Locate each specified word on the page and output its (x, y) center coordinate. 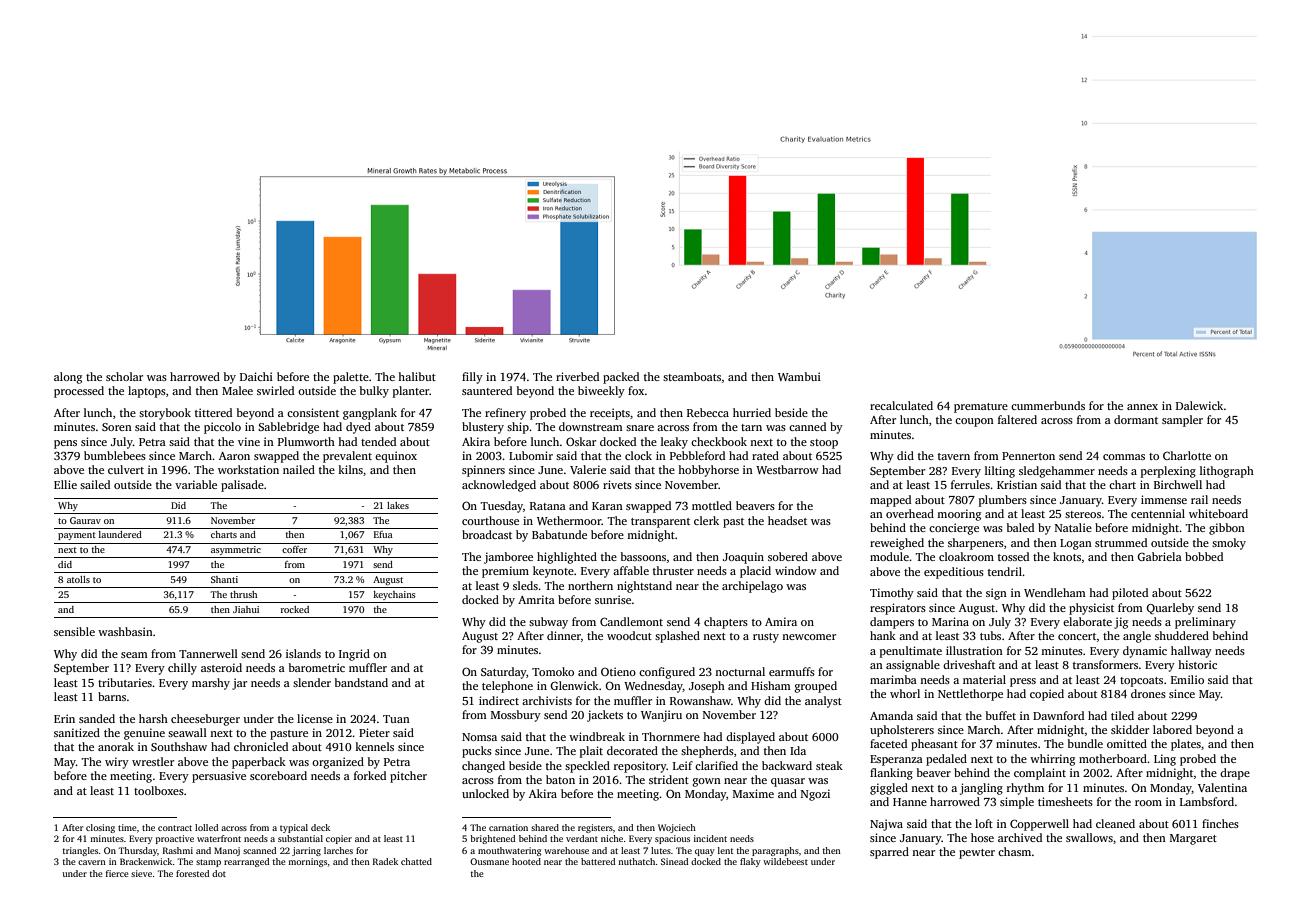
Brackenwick (146, 861)
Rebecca (708, 412)
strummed (1121, 542)
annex (1142, 407)
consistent (313, 412)
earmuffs (792, 671)
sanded (97, 718)
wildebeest (785, 861)
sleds (525, 585)
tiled (1122, 715)
